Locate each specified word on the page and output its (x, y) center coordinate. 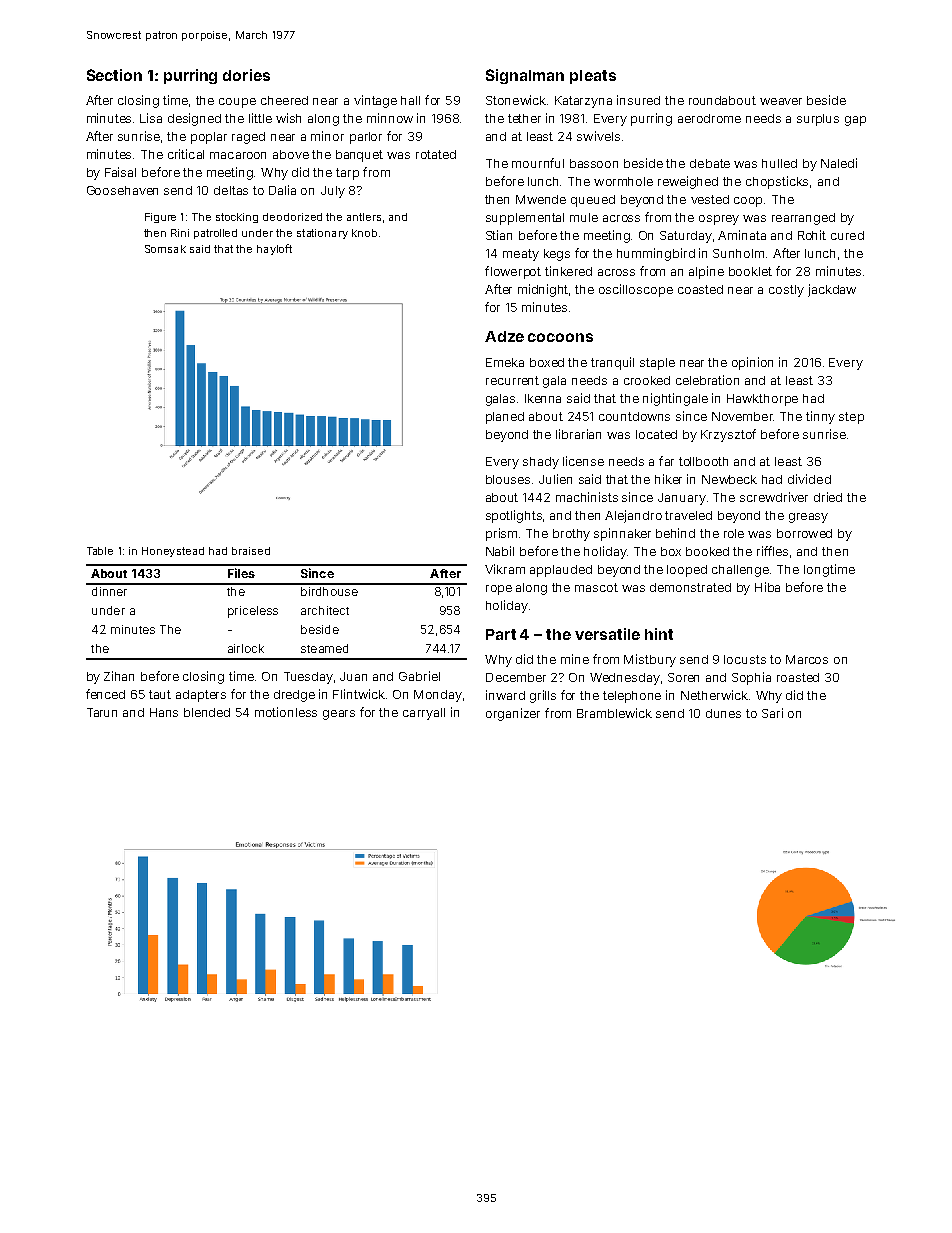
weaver (781, 101)
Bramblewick (614, 713)
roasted (798, 677)
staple (657, 364)
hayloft (274, 249)
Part (501, 634)
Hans (164, 712)
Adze (504, 336)
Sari (772, 713)
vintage (375, 101)
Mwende (541, 199)
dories (246, 75)
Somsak (165, 249)
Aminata (742, 235)
